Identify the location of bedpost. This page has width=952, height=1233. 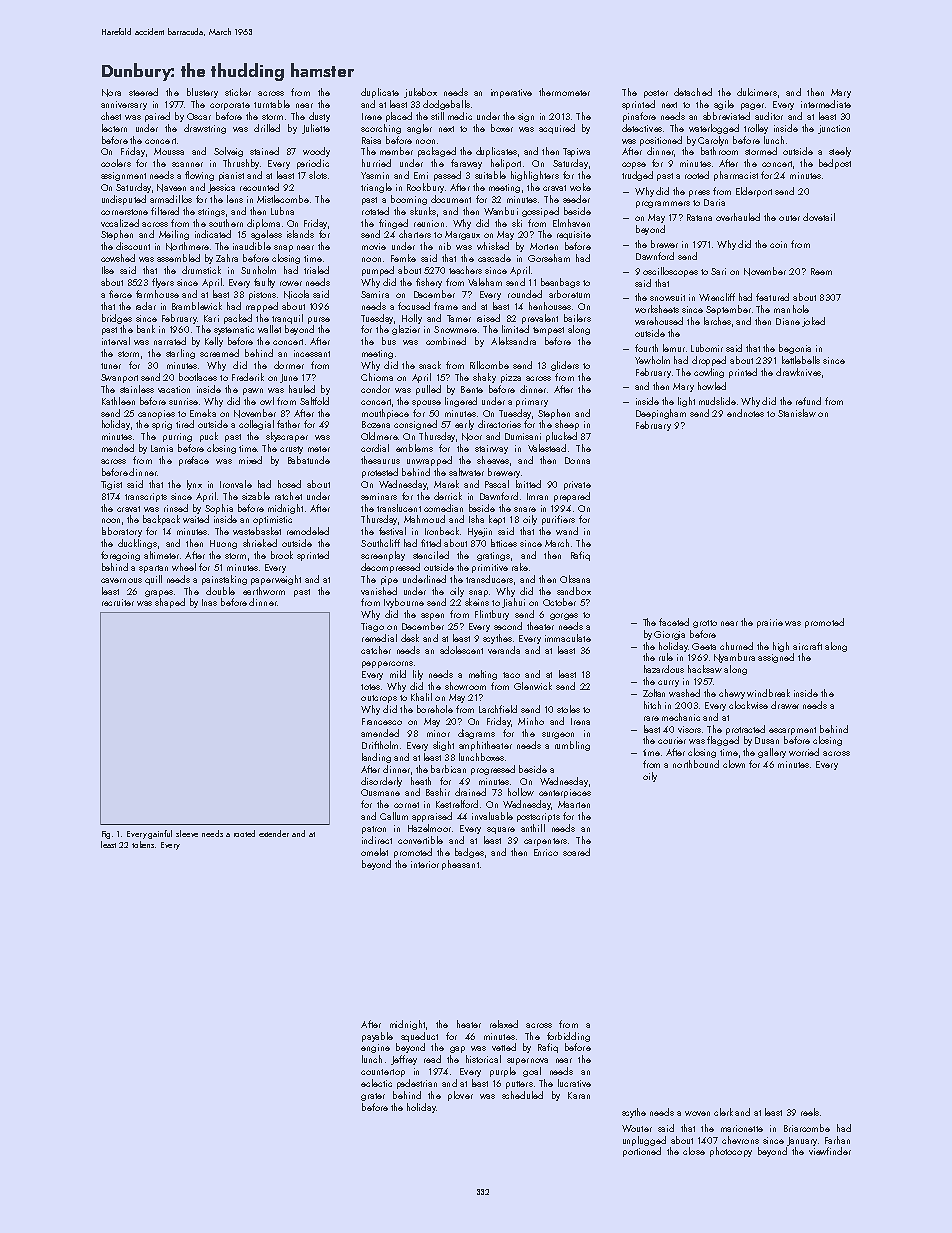
(835, 164).
